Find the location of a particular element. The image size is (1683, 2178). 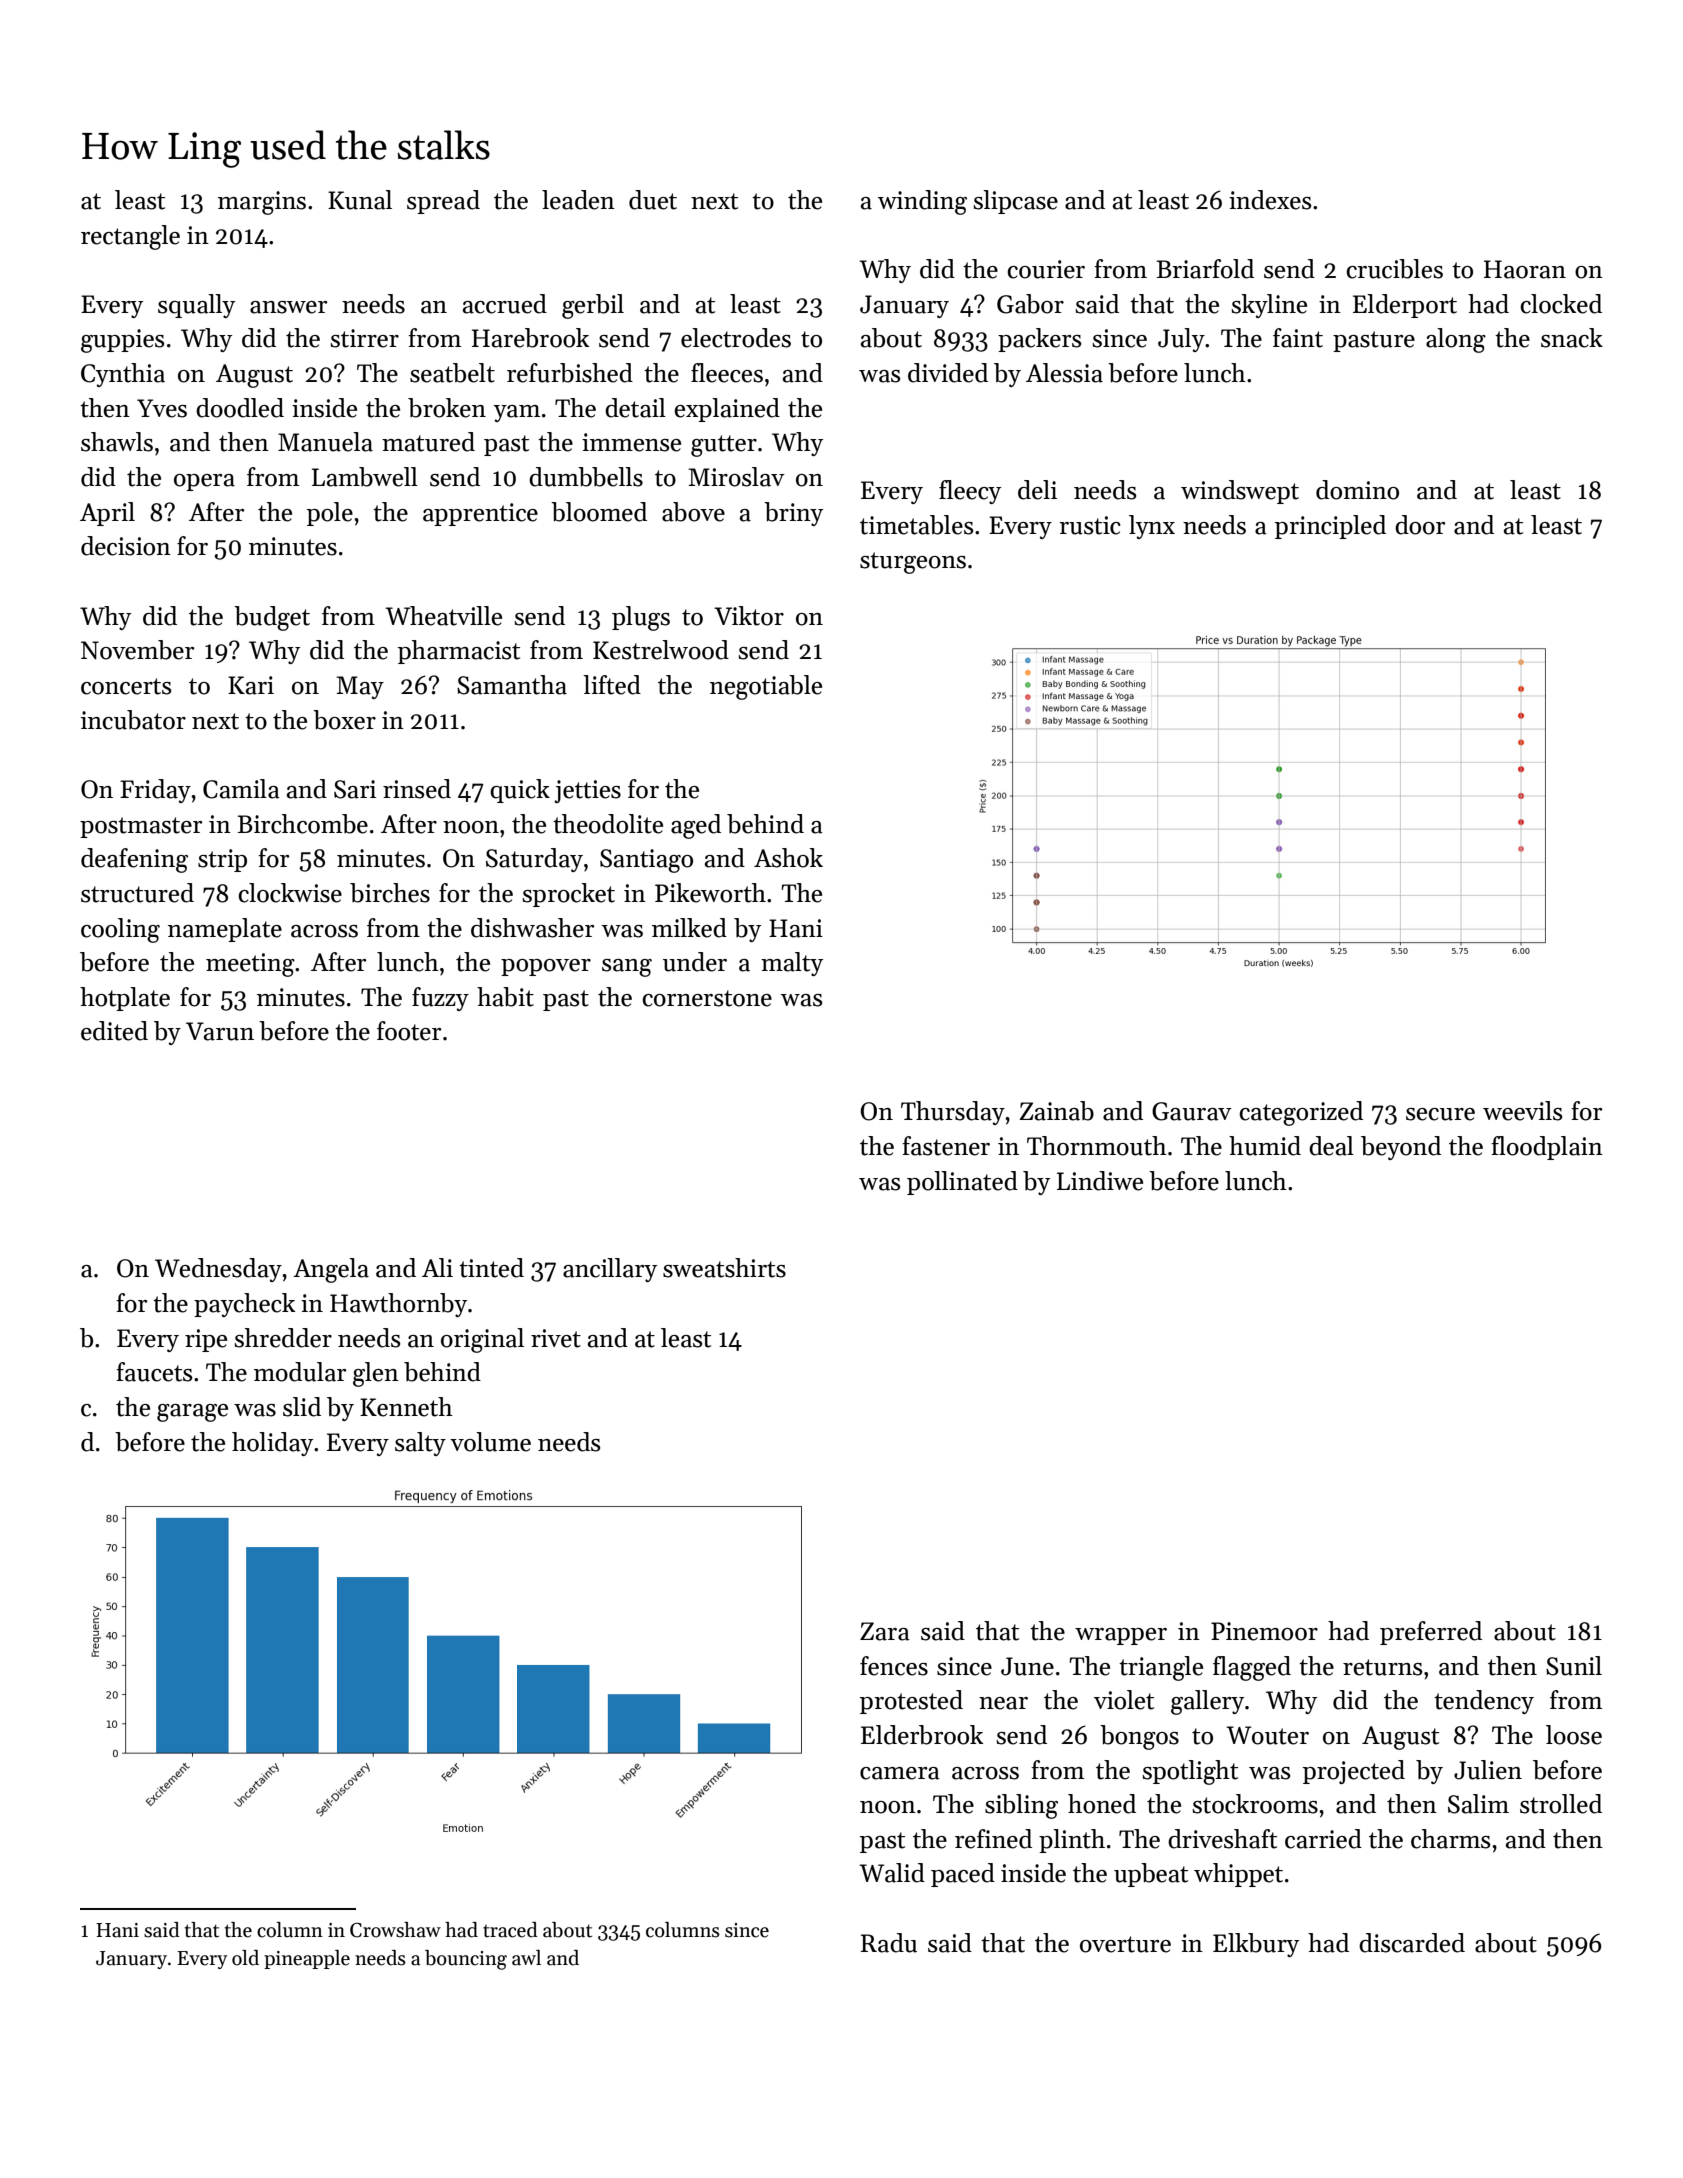

Lindiwe is located at coordinates (1100, 1181).
